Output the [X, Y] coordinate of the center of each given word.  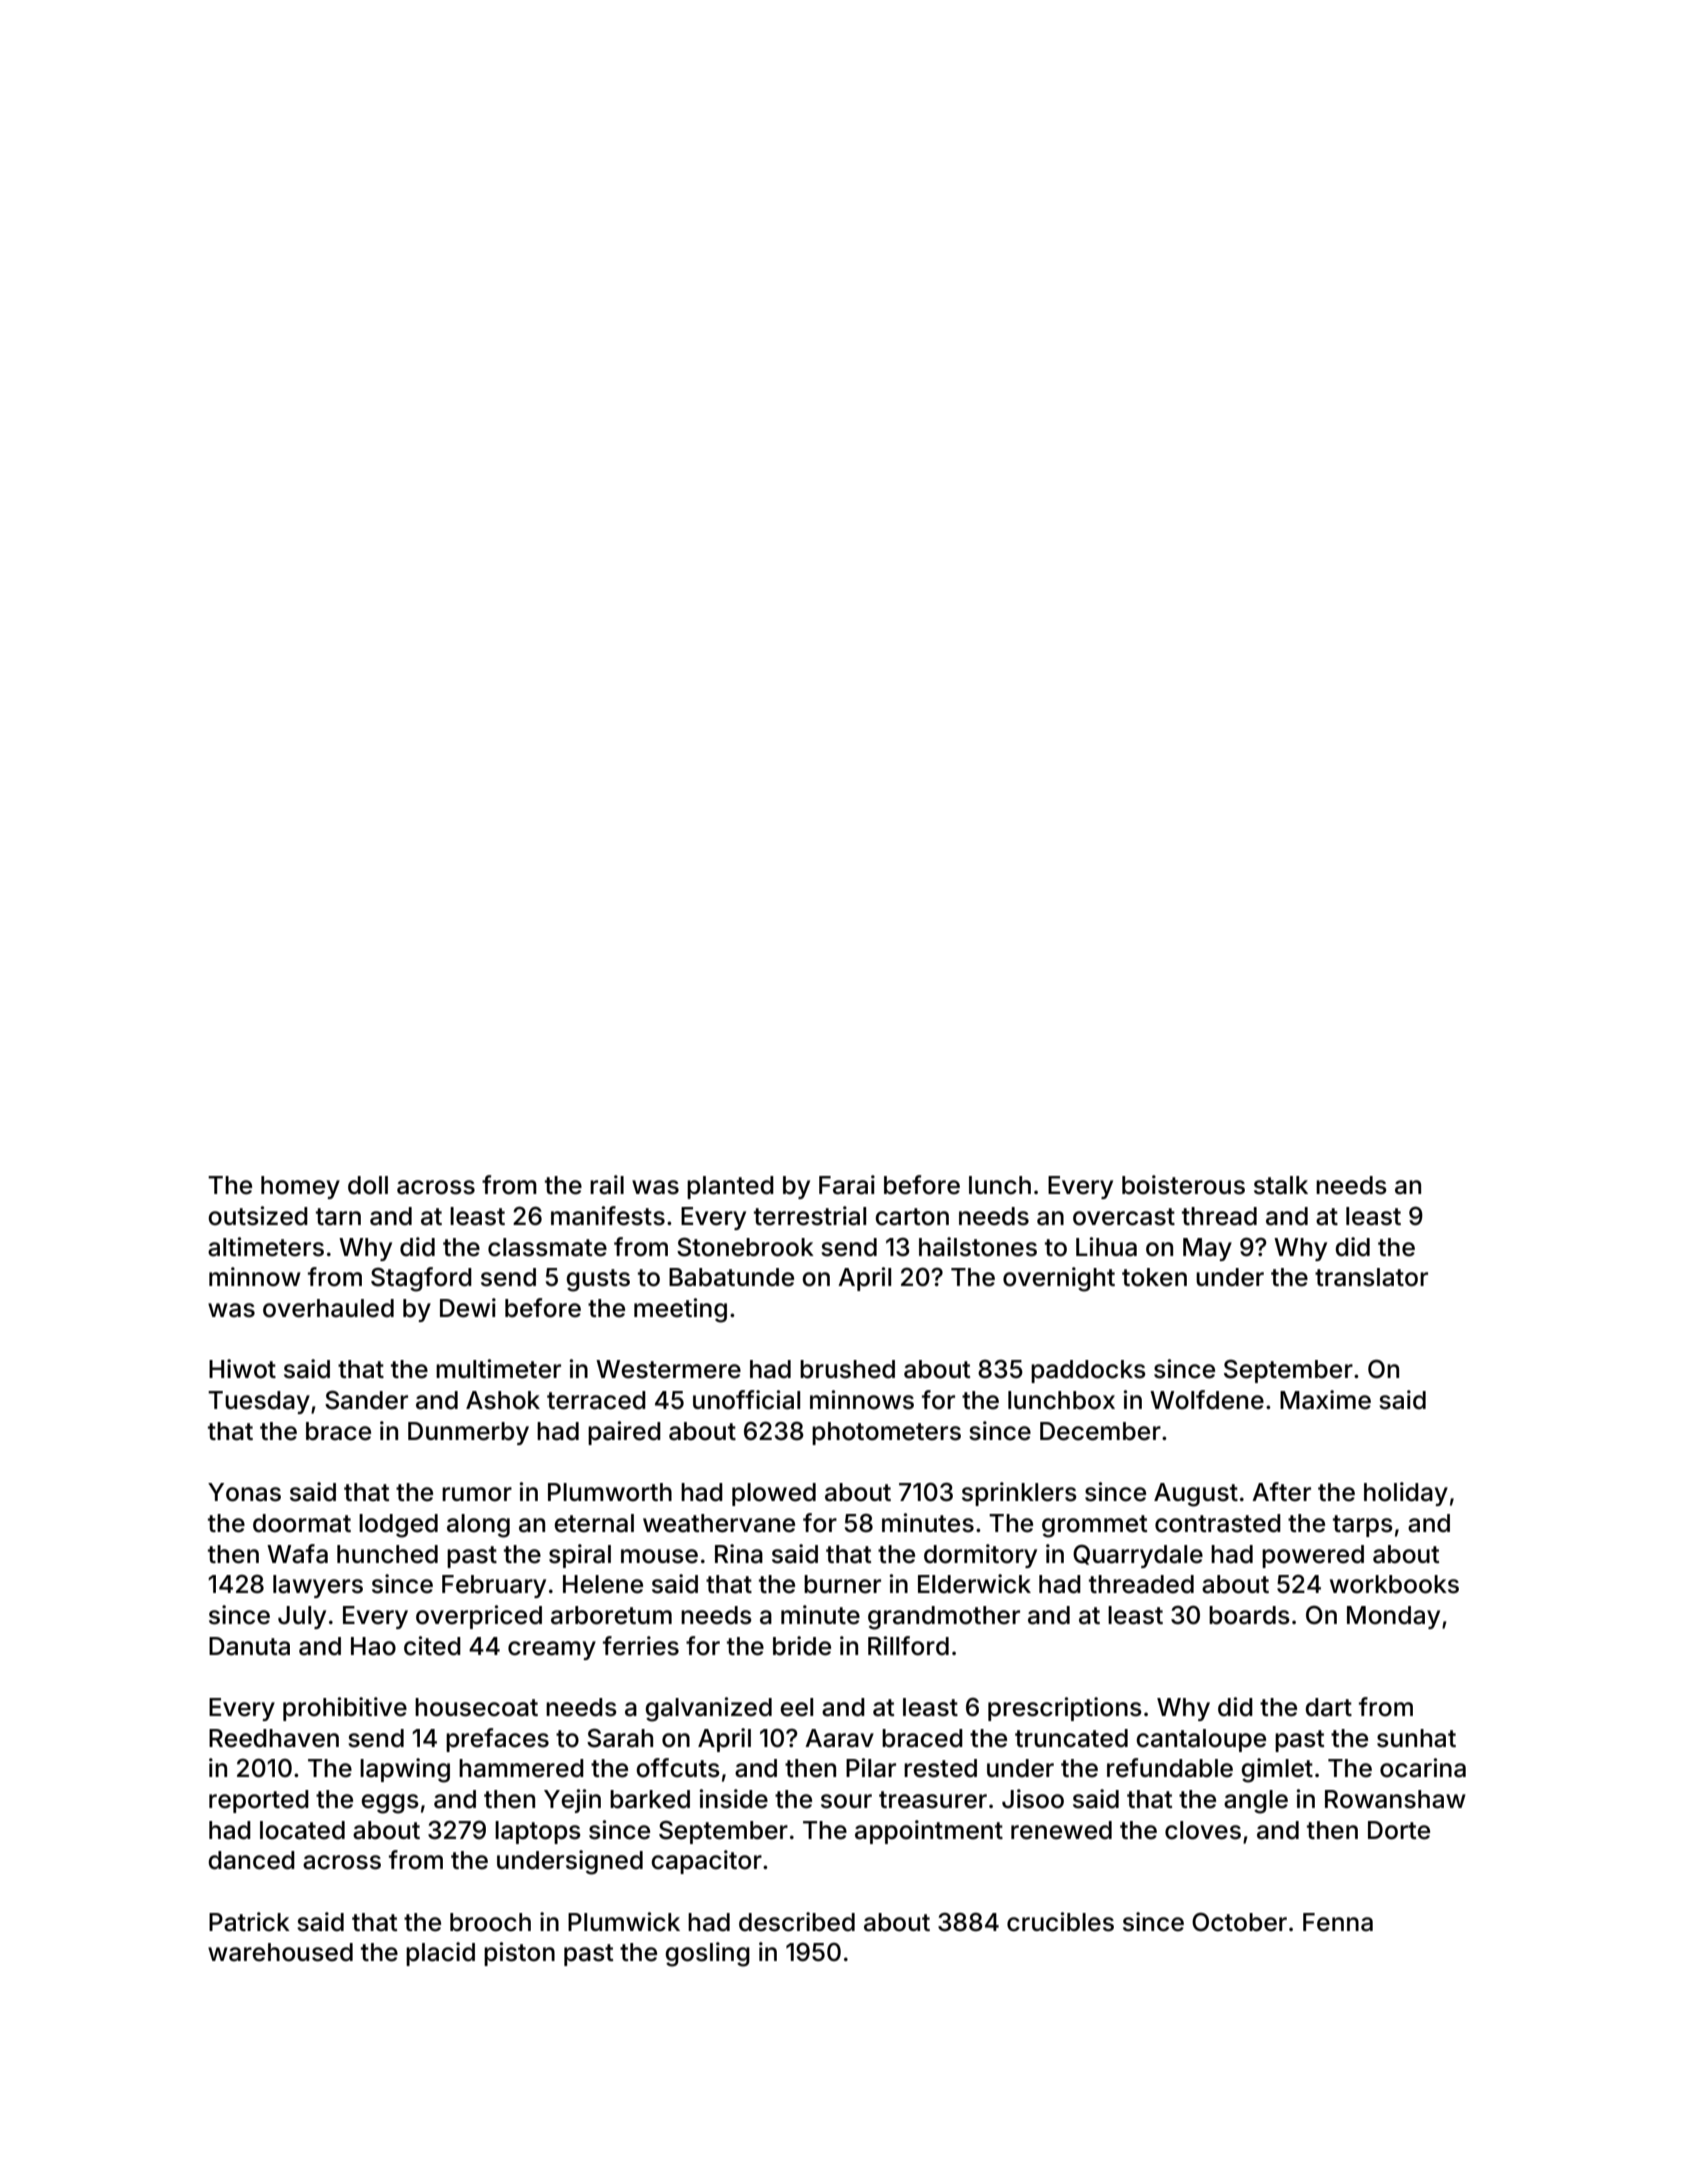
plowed [774, 1494]
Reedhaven [274, 1738]
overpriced [479, 1617]
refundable [1170, 1768]
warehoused [280, 1952]
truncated [1071, 1738]
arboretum [611, 1615]
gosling [707, 1954]
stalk [1281, 1185]
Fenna [1338, 1922]
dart [1328, 1707]
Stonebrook [745, 1247]
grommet [1095, 1526]
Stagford [421, 1279]
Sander [366, 1400]
